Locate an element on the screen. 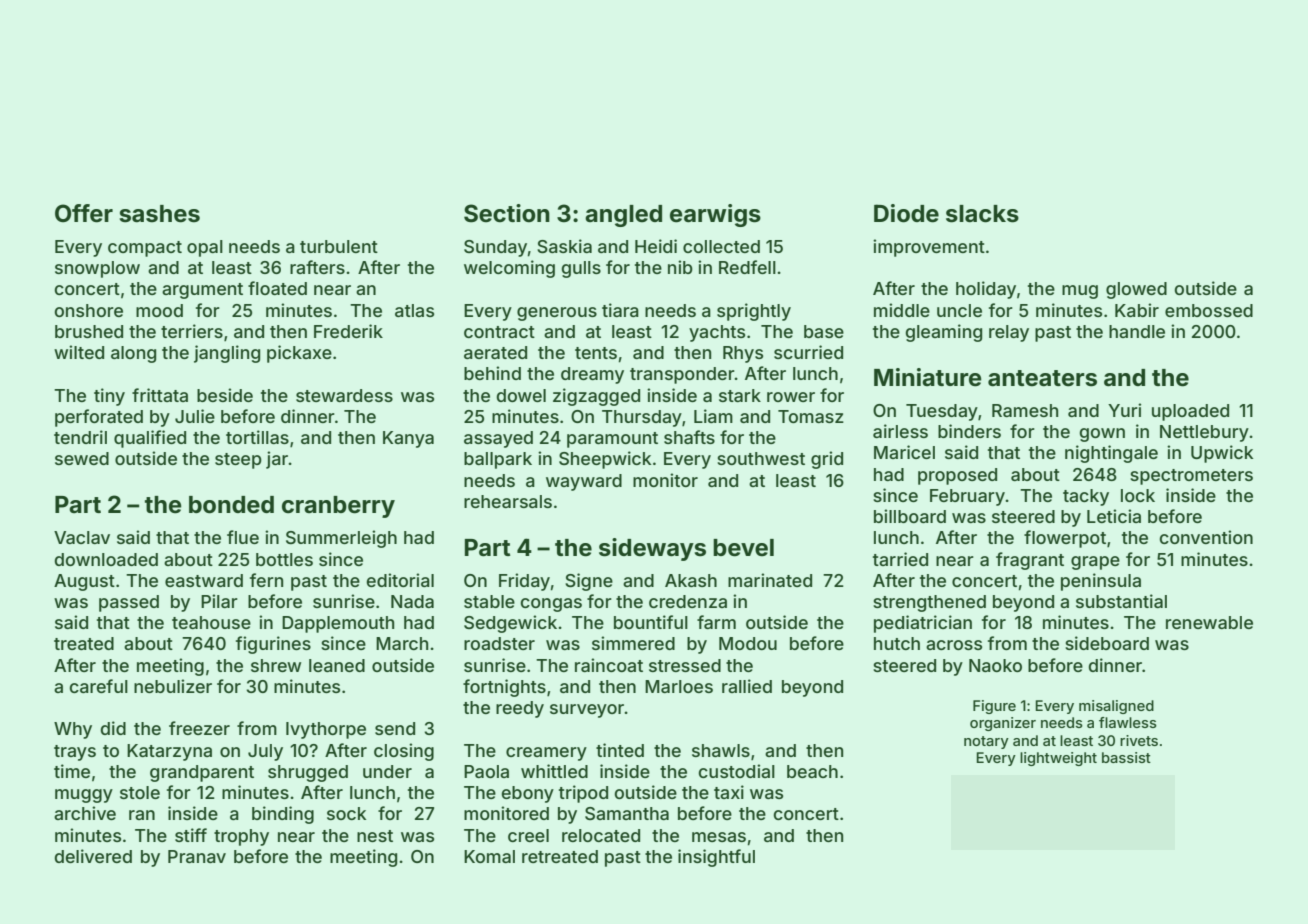 Image resolution: width=1308 pixels, height=924 pixels. flowerpot is located at coordinates (1065, 539).
